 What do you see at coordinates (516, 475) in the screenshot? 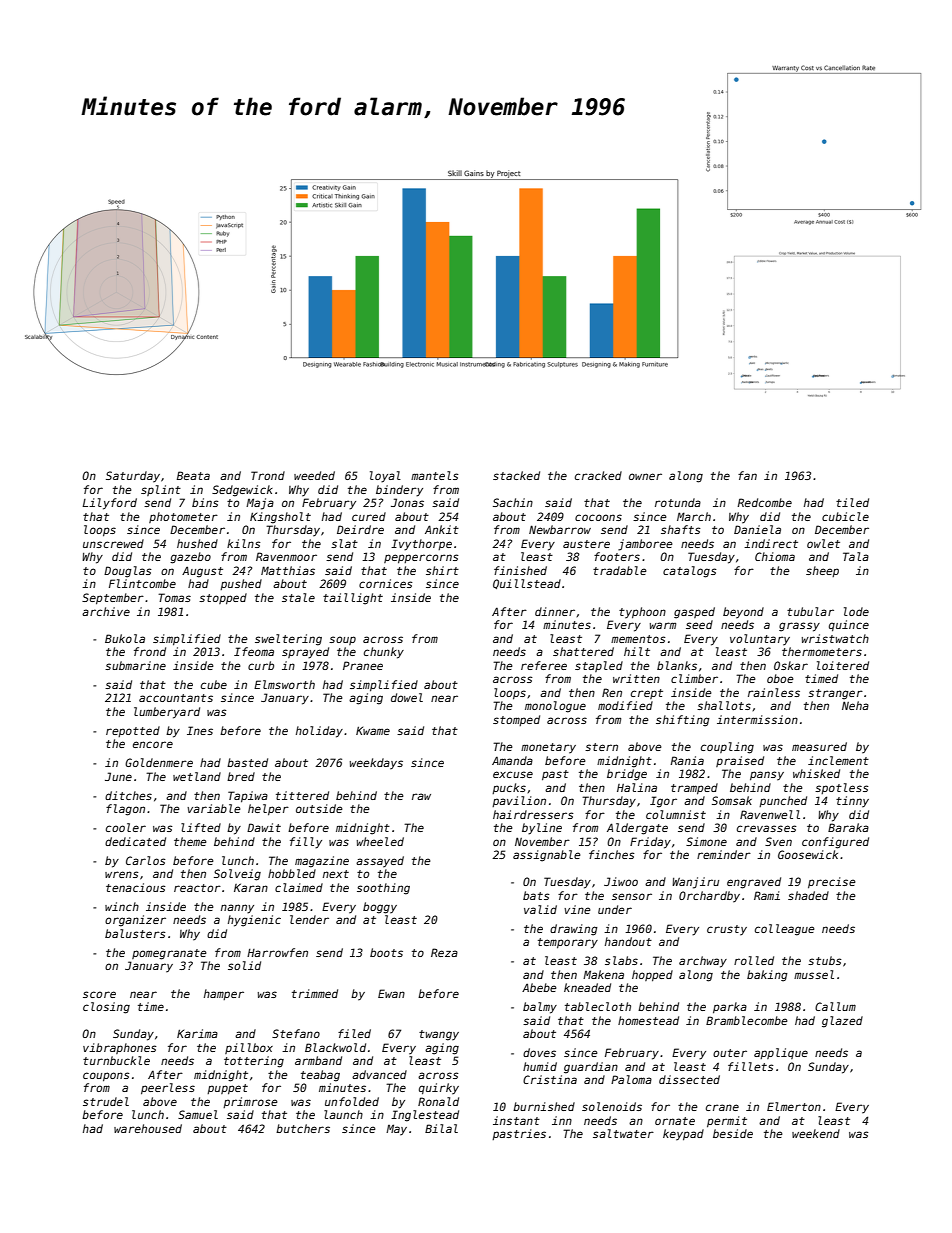
I see `stacked` at bounding box center [516, 475].
